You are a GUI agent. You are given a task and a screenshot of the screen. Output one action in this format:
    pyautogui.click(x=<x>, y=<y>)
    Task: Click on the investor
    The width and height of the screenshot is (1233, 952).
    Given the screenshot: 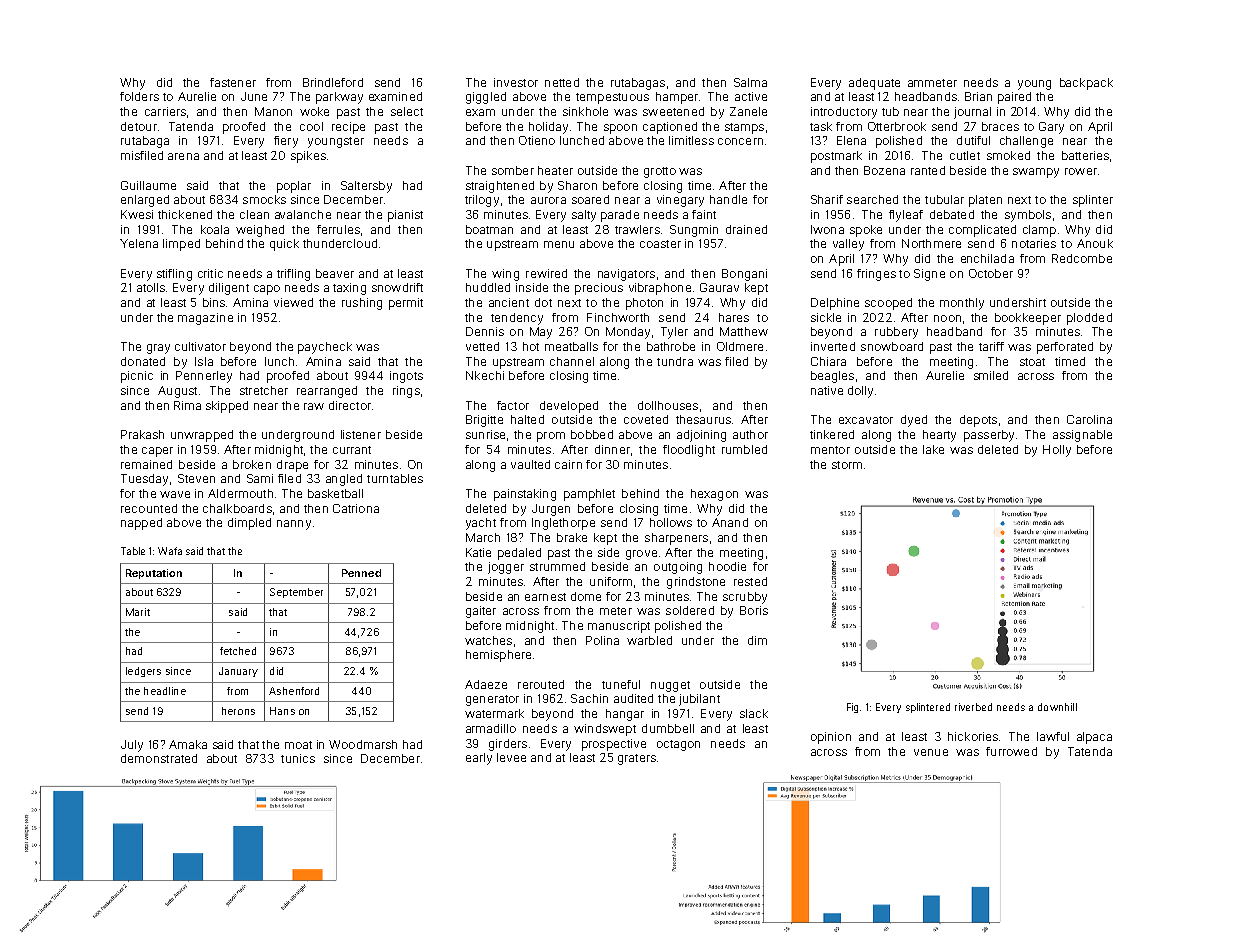 What is the action you would take?
    pyautogui.click(x=516, y=82)
